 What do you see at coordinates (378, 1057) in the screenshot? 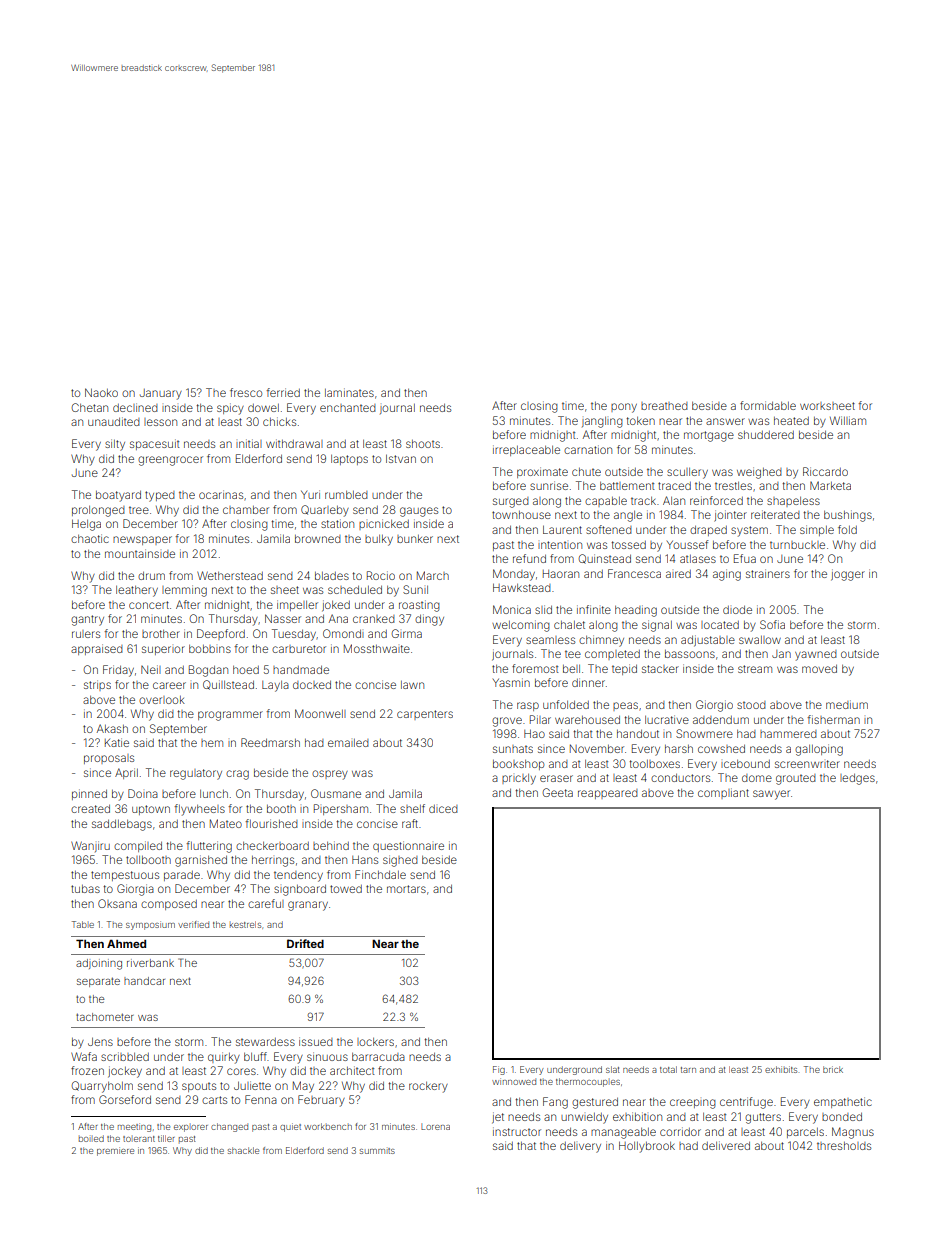
I see `barracuda` at bounding box center [378, 1057].
